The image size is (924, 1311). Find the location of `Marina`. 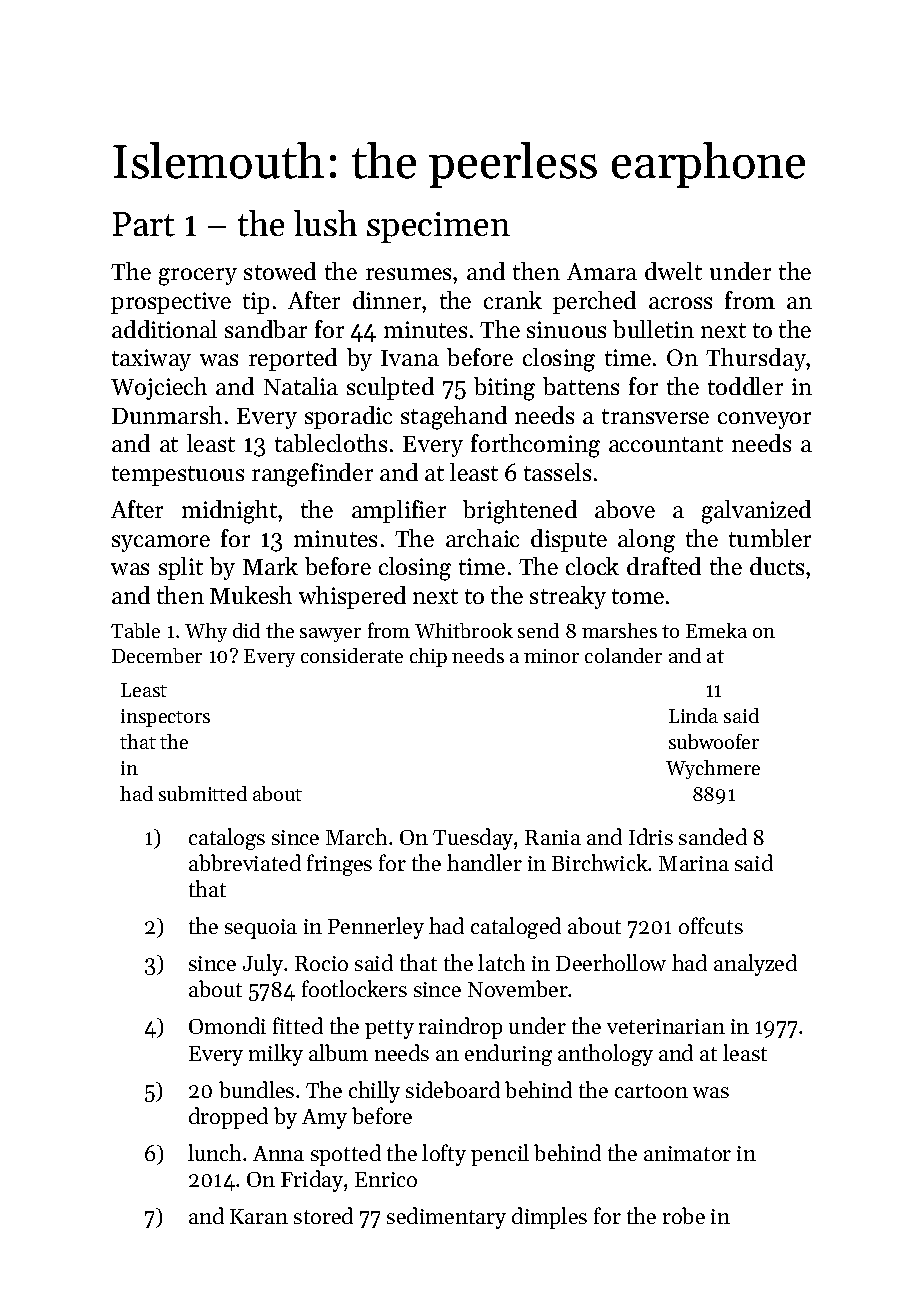

Marina is located at coordinates (694, 863).
